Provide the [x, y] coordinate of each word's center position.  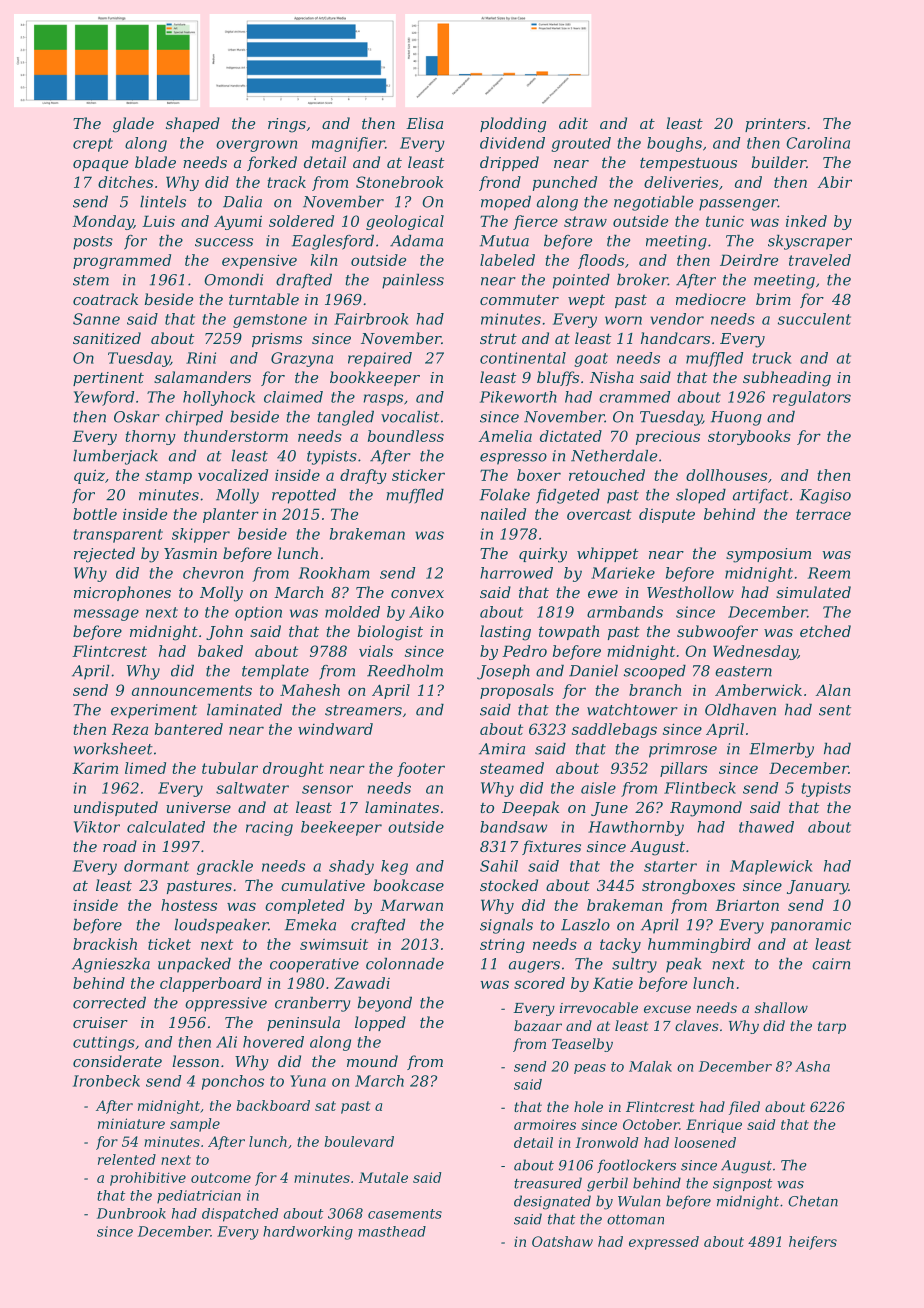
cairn [831, 964]
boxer [539, 475]
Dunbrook [131, 1213]
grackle [225, 867]
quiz [89, 476]
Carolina [818, 143]
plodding [513, 125]
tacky [620, 945]
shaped [193, 124]
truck [772, 358]
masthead [392, 1231]
